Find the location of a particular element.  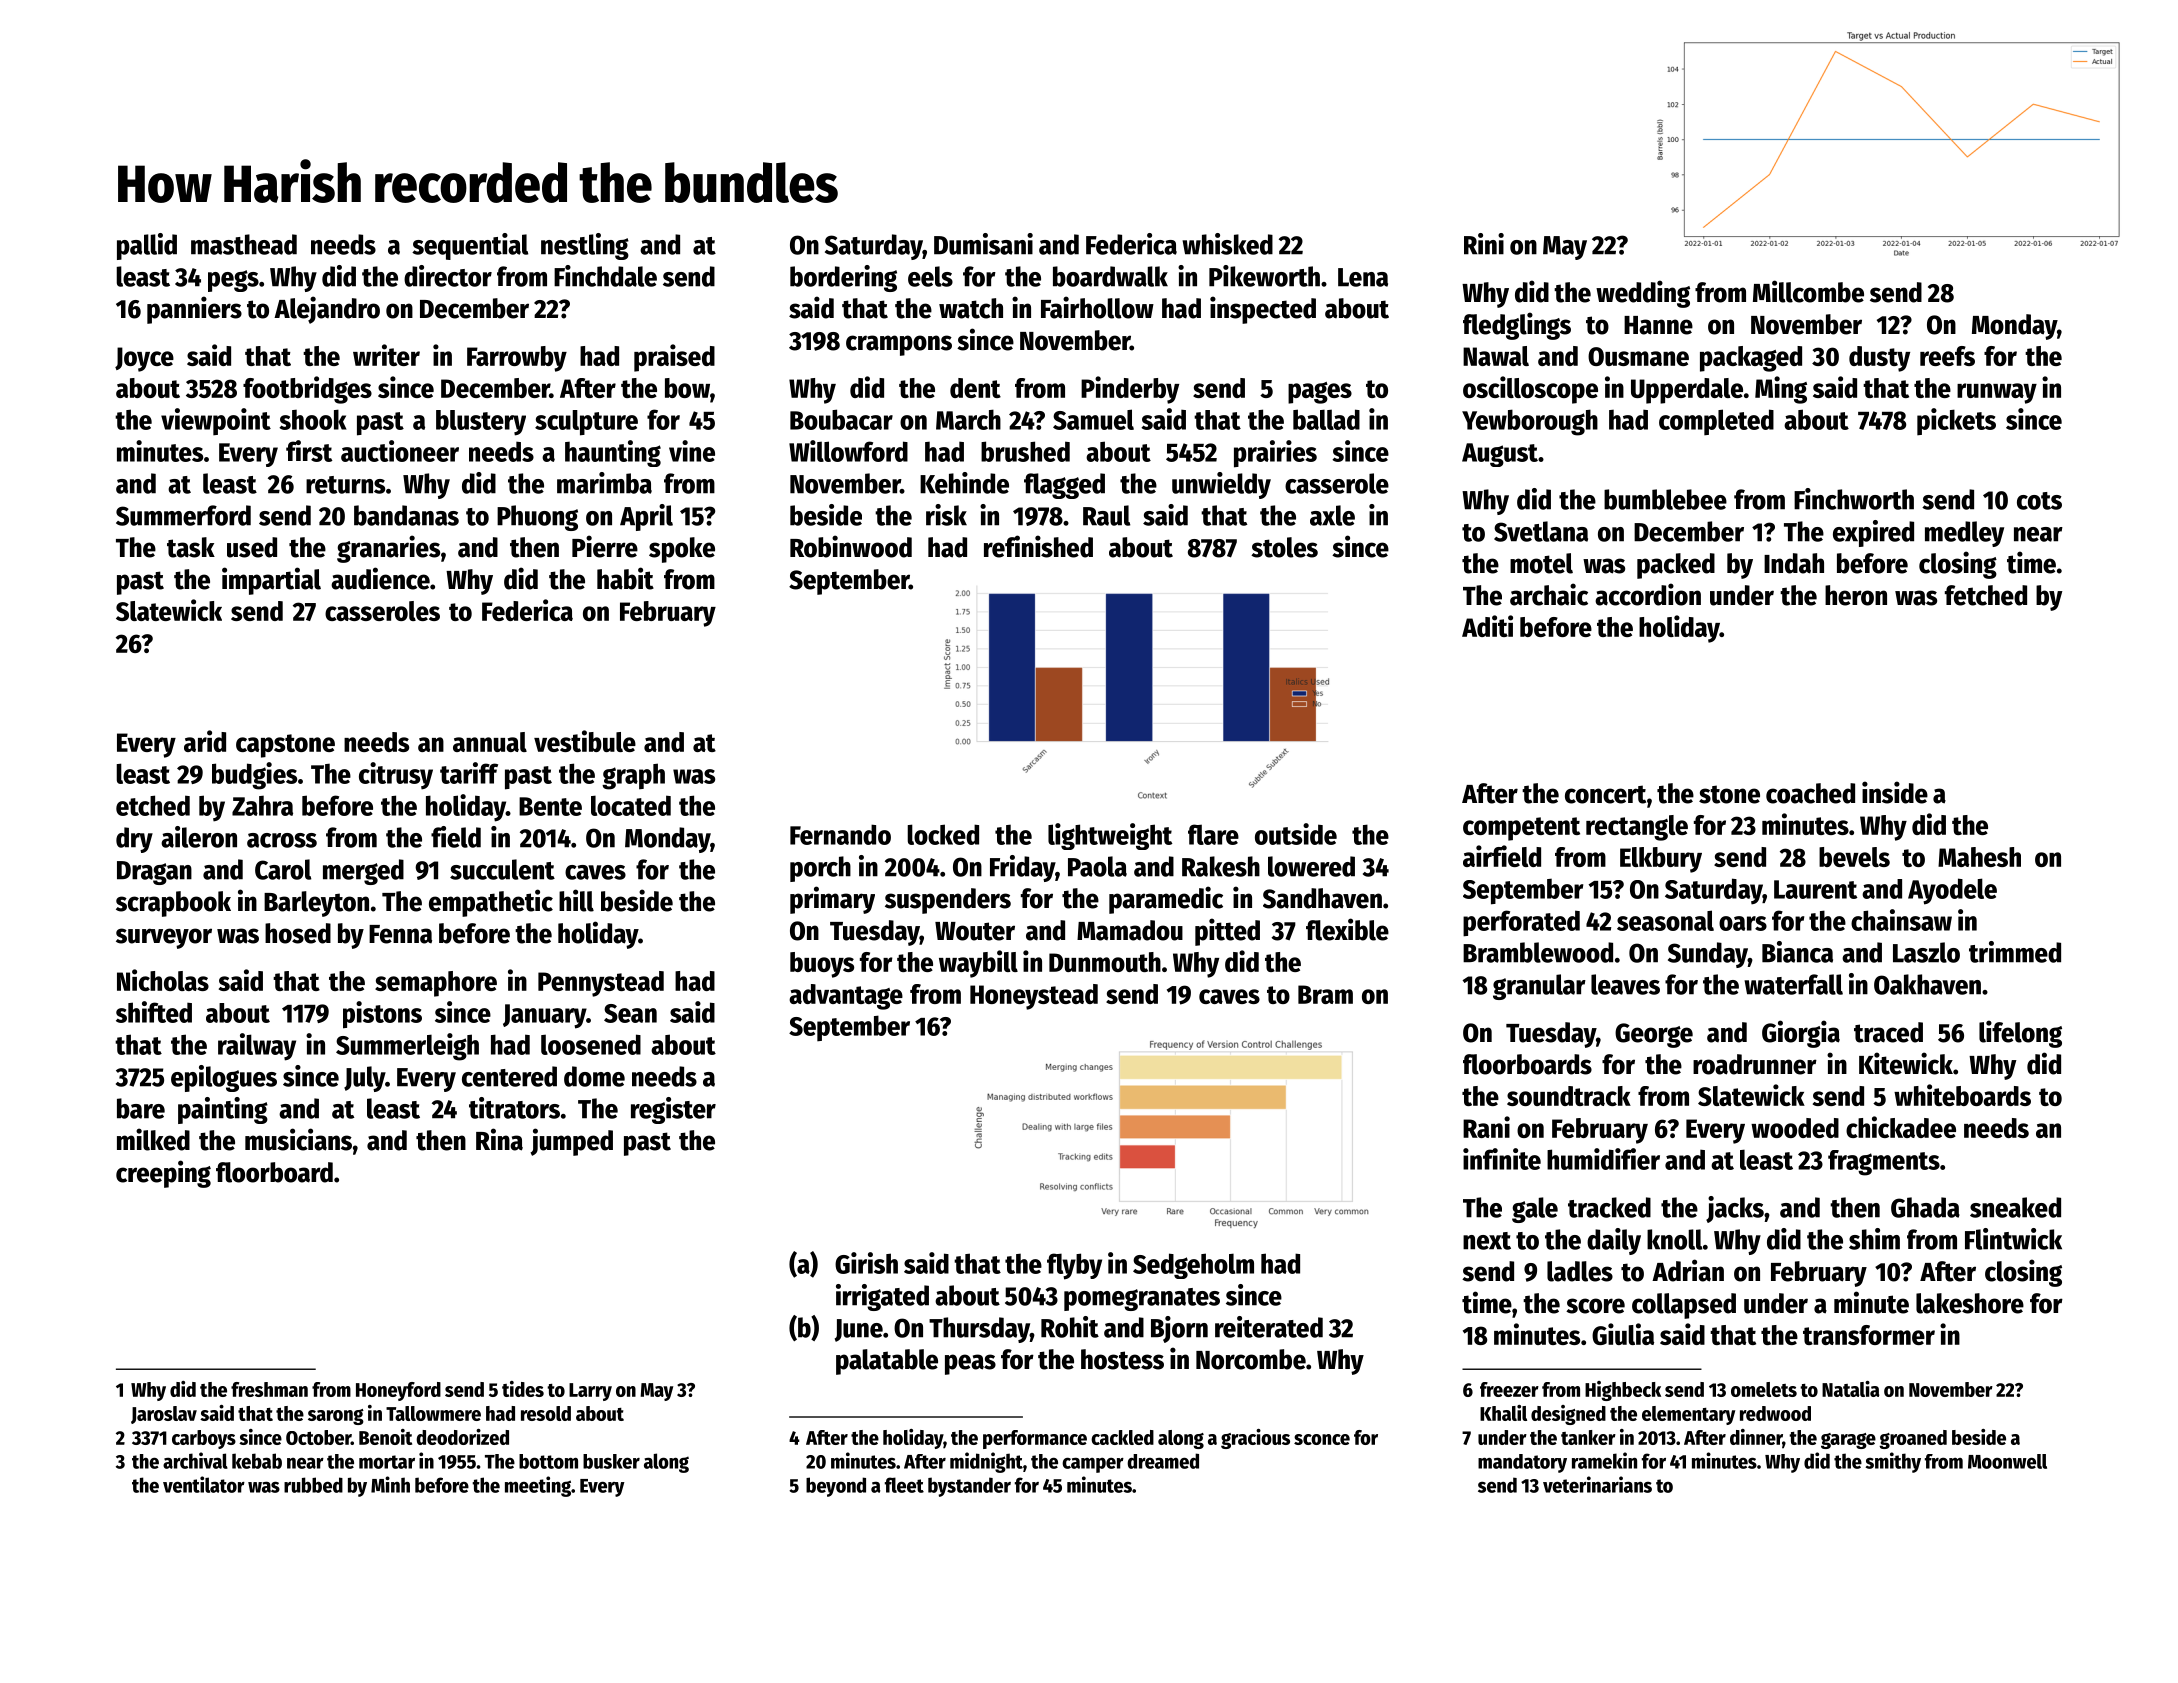

flexible is located at coordinates (1347, 929).
